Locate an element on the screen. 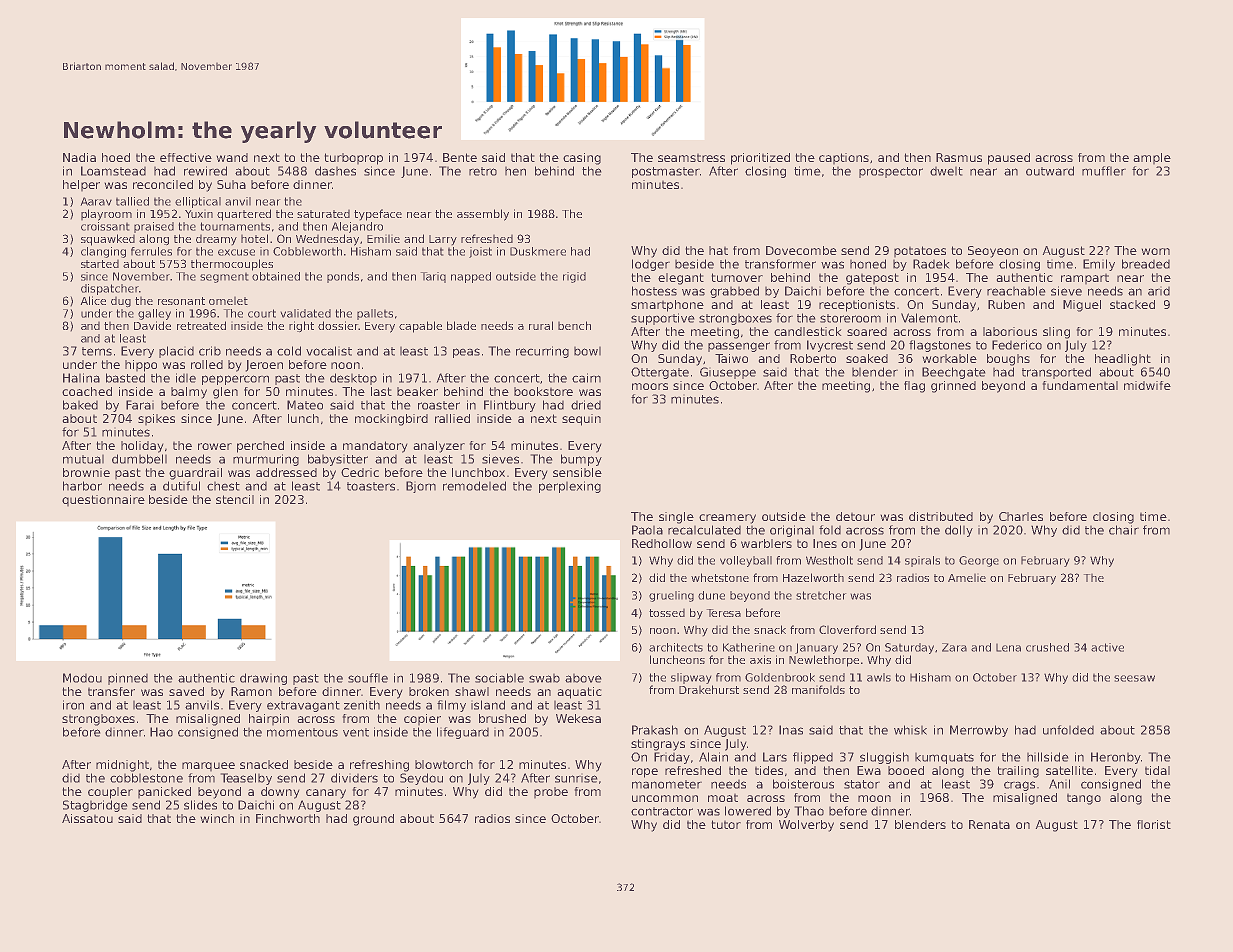 Image resolution: width=1233 pixels, height=952 pixels. pinned is located at coordinates (128, 679).
